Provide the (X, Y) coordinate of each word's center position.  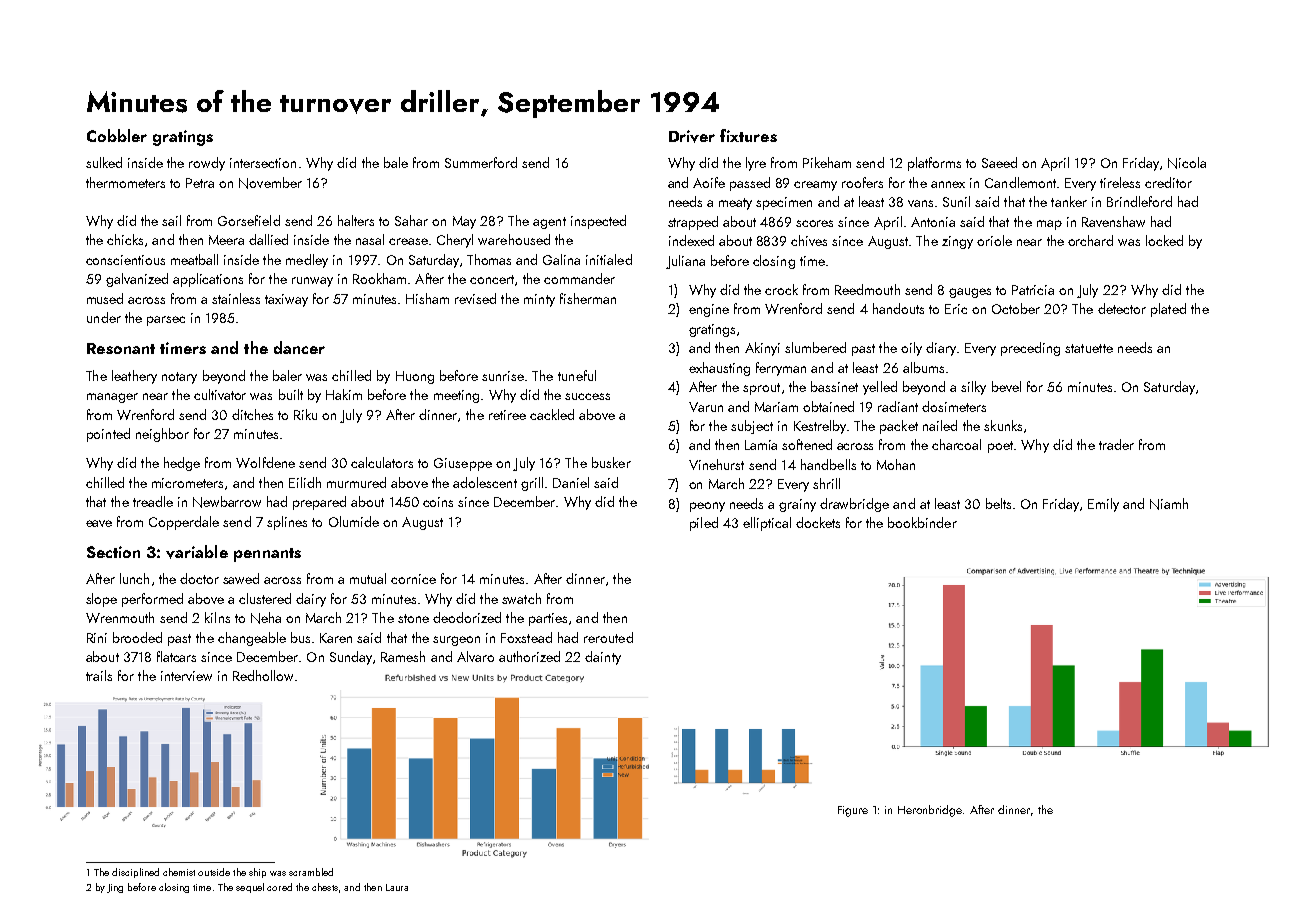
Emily (1103, 505)
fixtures (748, 135)
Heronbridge (931, 811)
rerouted (608, 637)
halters (356, 220)
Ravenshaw (1113, 221)
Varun (706, 407)
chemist (179, 872)
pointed (108, 435)
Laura (397, 887)
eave (99, 523)
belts (998, 503)
